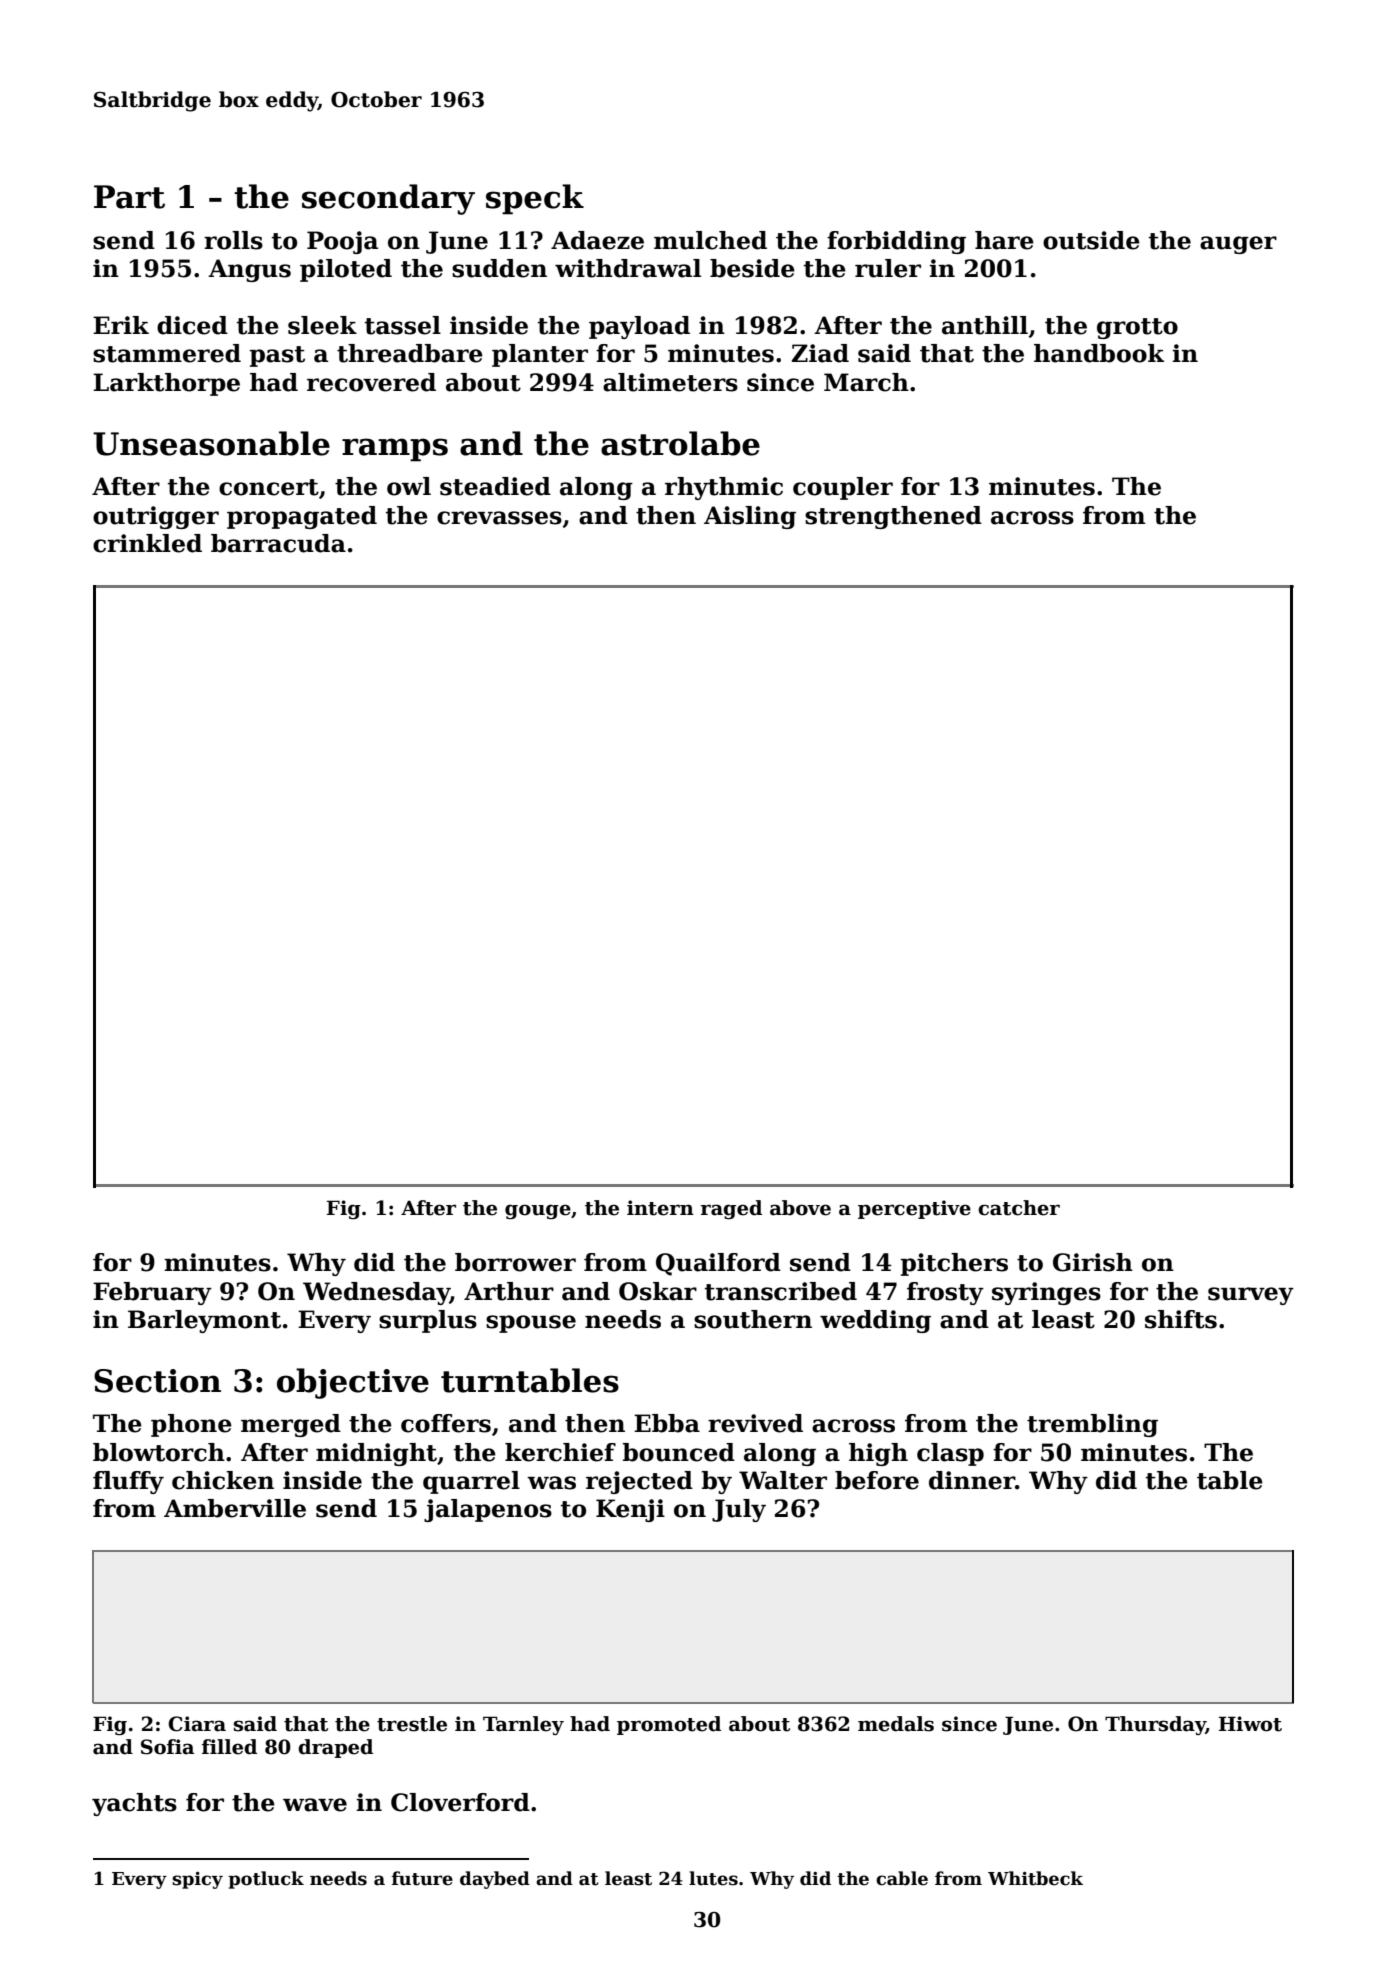 The width and height of the screenshot is (1386, 1969). What do you see at coordinates (875, 1321) in the screenshot?
I see `wedding` at bounding box center [875, 1321].
